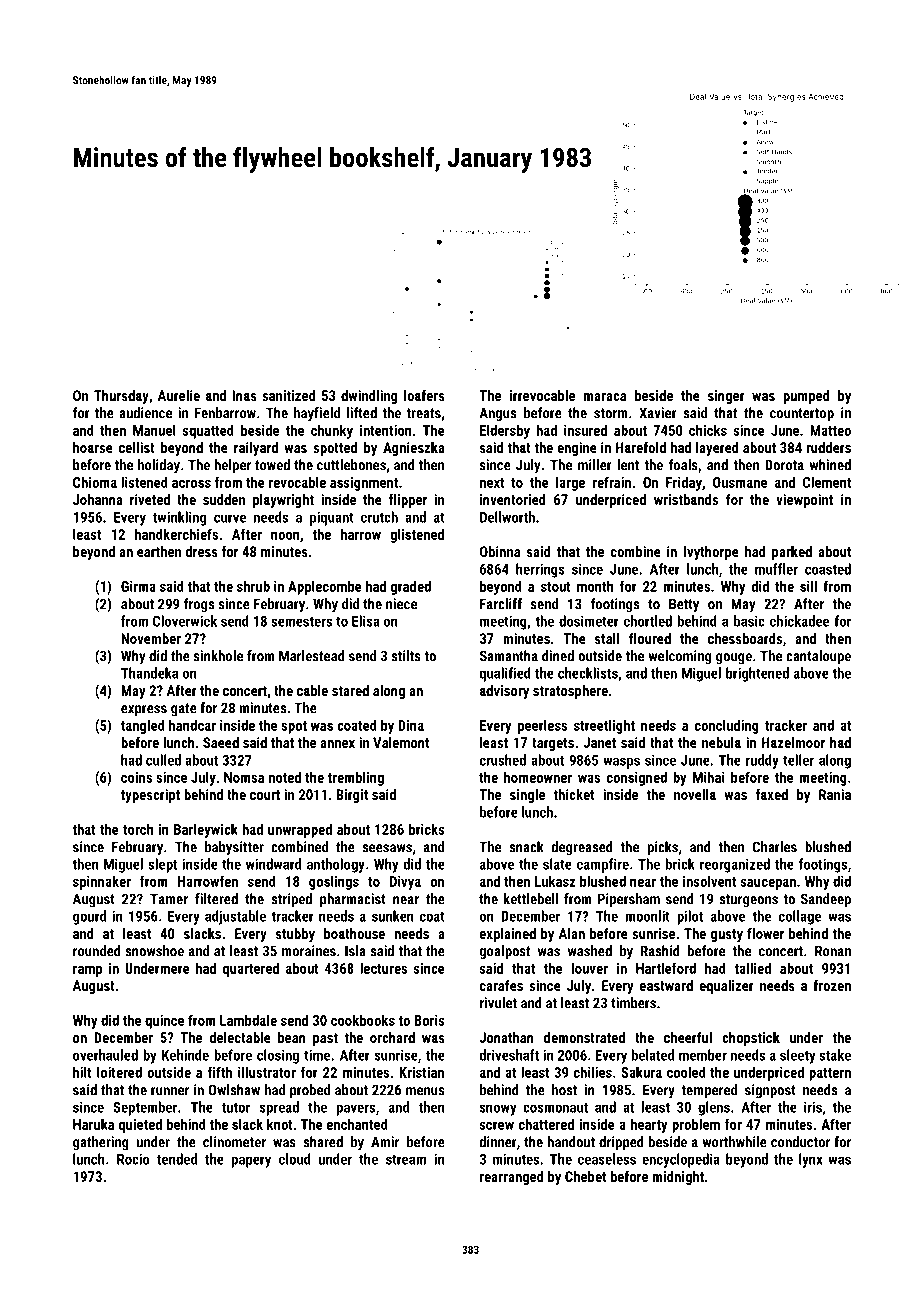 The height and width of the document is (1314, 924). I want to click on rivulet, so click(498, 1003).
